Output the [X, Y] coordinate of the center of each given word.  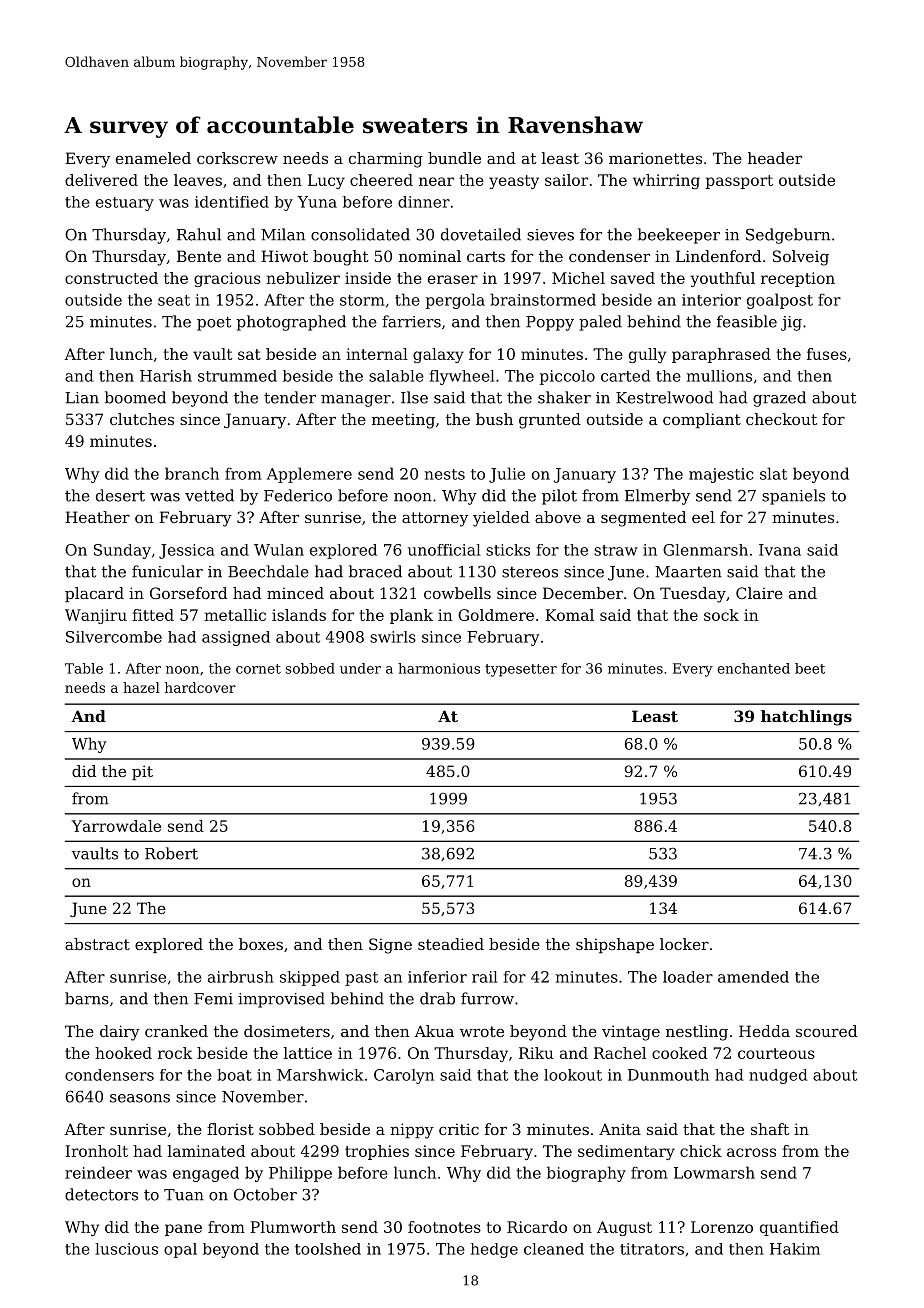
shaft [770, 1129]
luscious [126, 1249]
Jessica [187, 551]
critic [459, 1129]
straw [616, 550]
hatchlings [806, 718]
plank [411, 616]
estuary [125, 204]
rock [175, 1053]
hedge [494, 1250]
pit [142, 772]
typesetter [521, 670]
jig [791, 323]
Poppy [550, 323]
